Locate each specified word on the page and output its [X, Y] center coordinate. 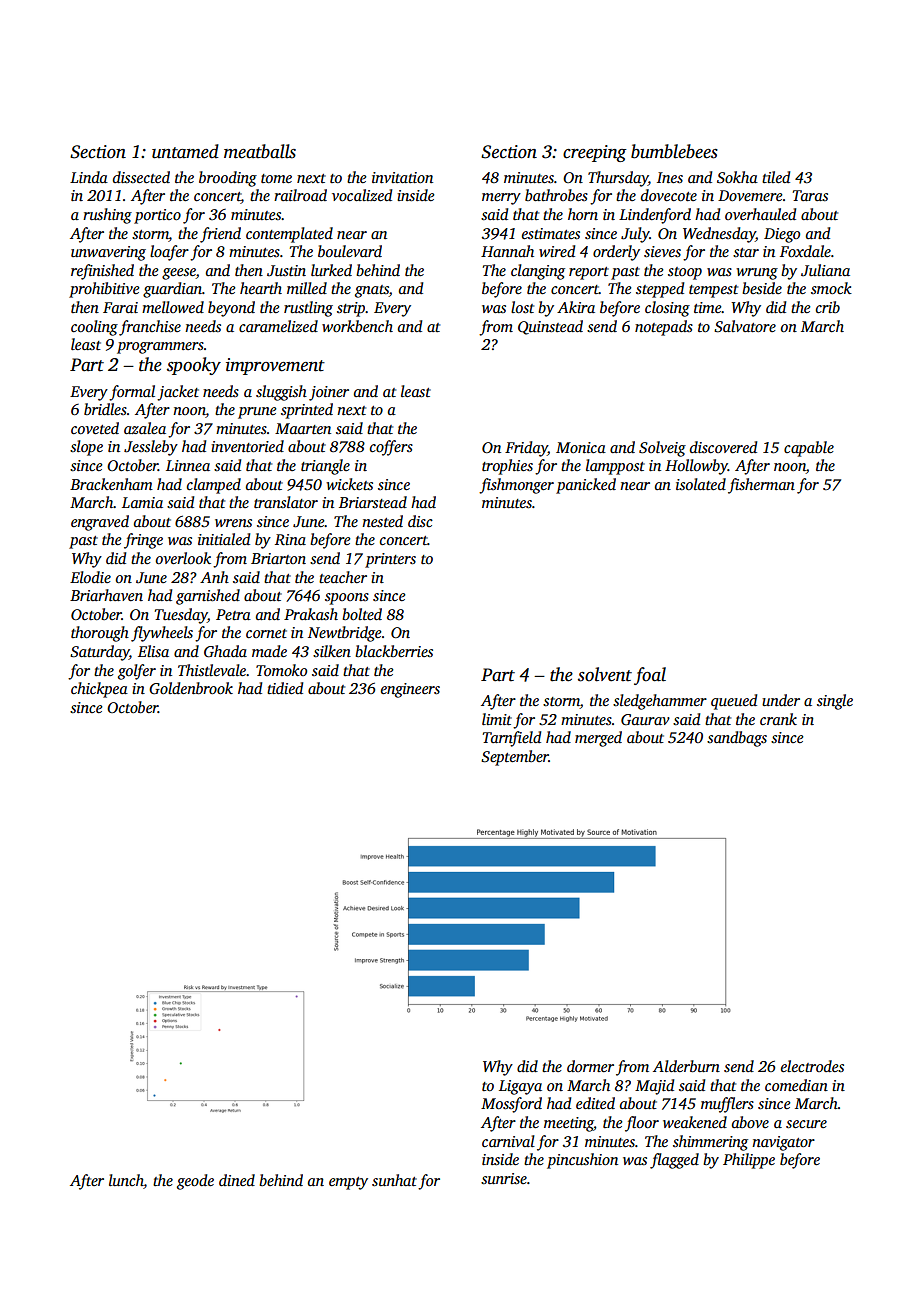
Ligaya [520, 1087]
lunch [126, 1180]
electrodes [812, 1066]
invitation [402, 177]
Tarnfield [512, 739]
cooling [94, 328]
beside [762, 288]
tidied [285, 688]
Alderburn [686, 1066]
